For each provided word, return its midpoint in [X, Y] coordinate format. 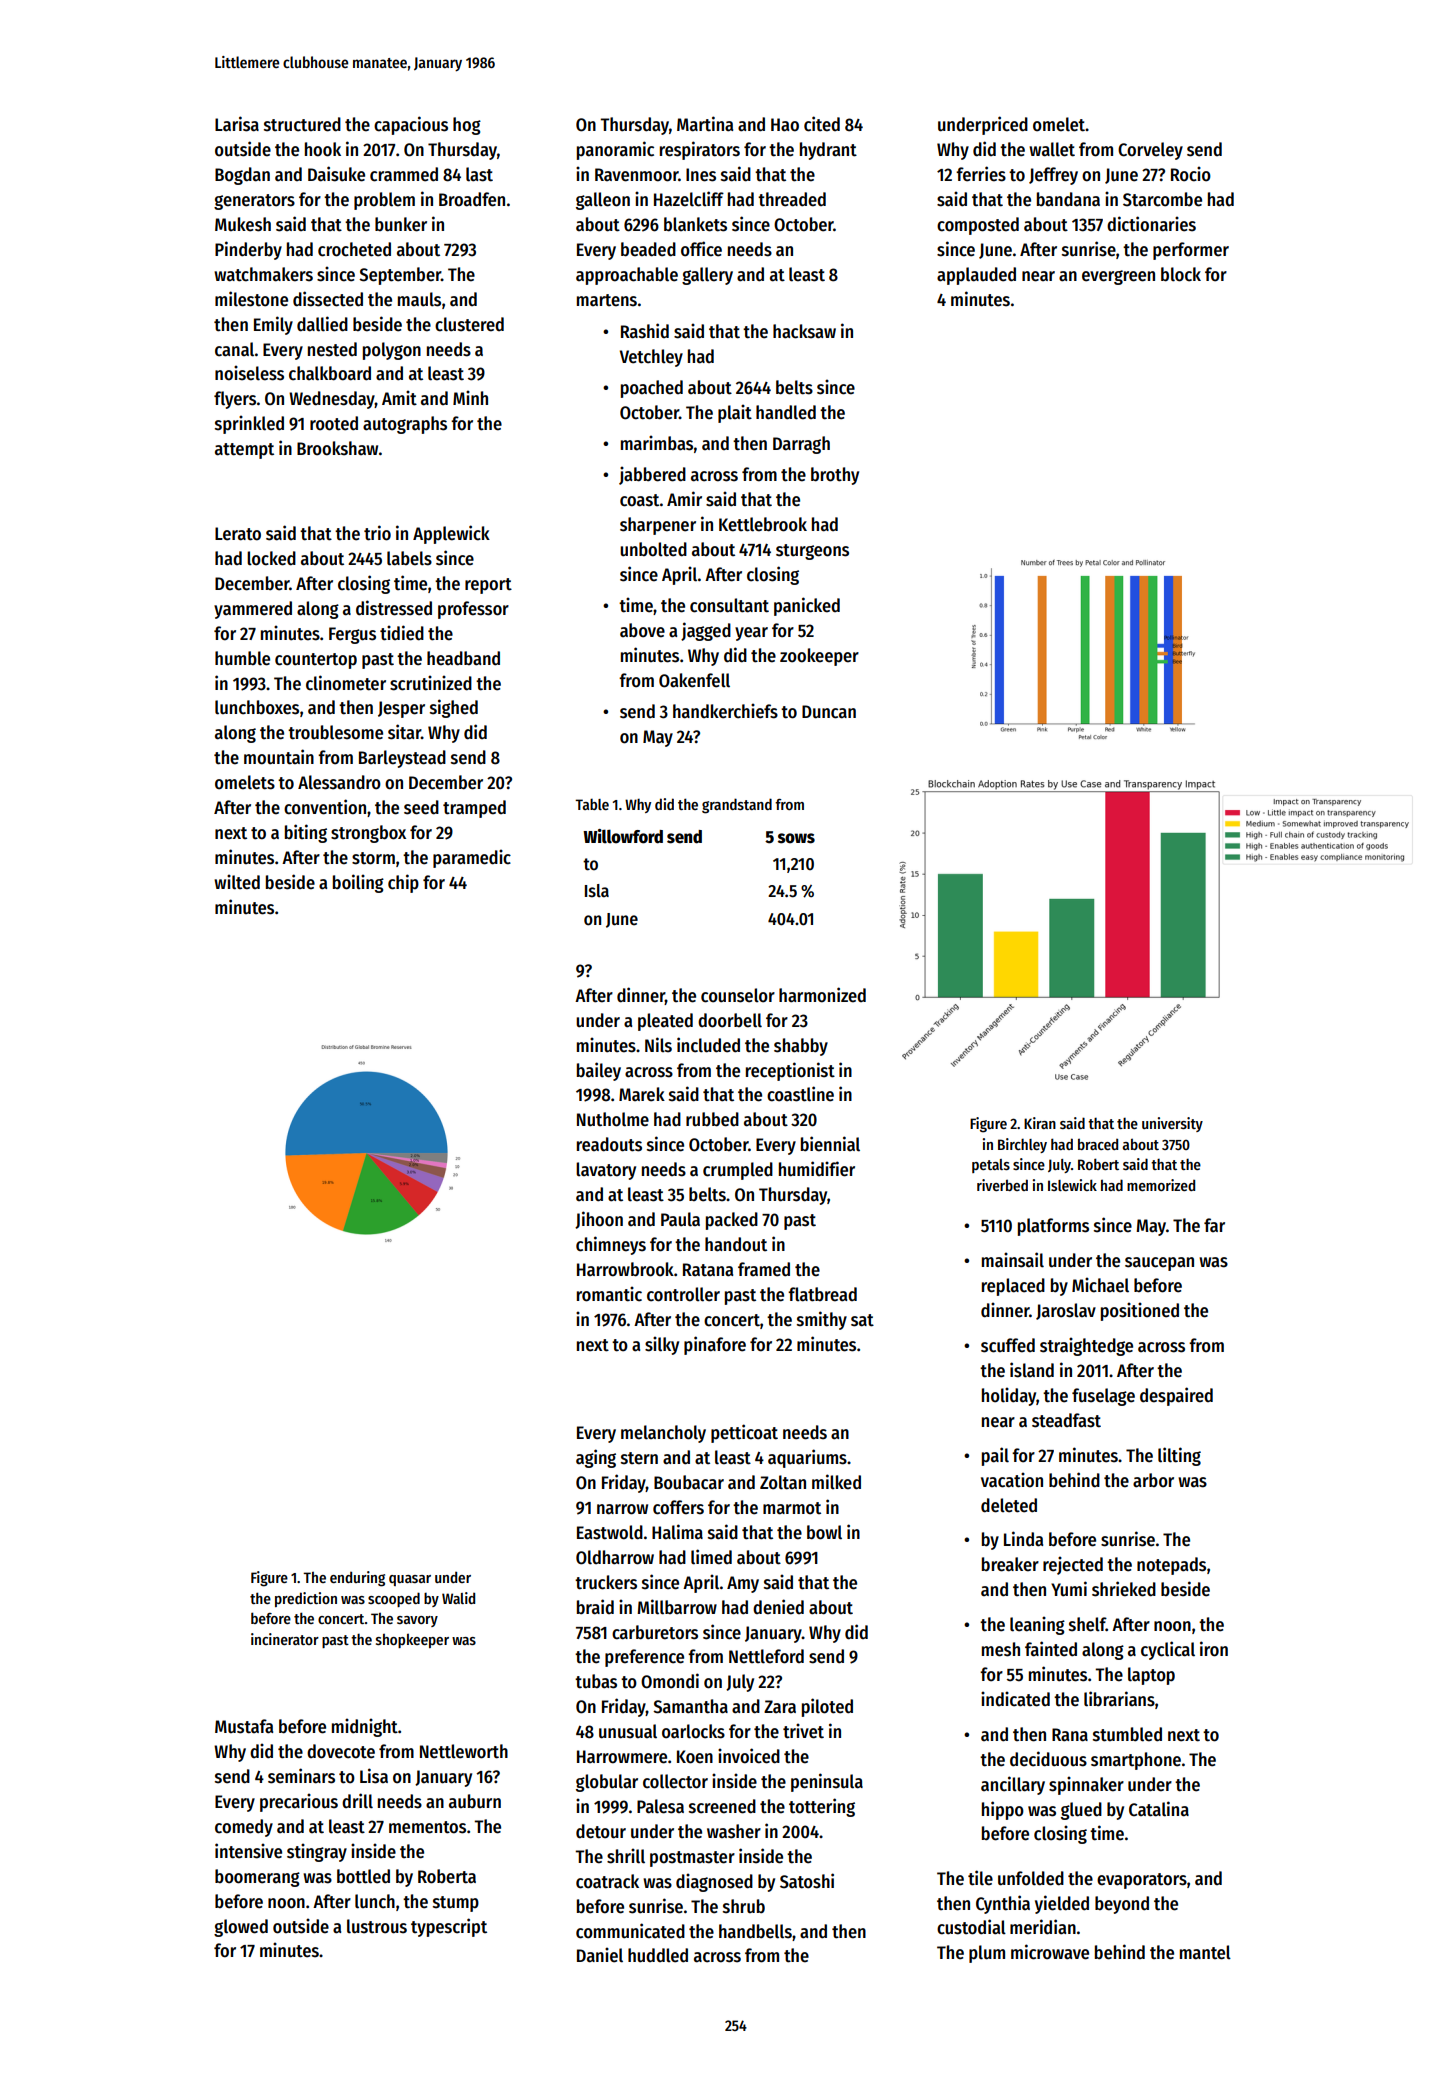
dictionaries [1151, 224]
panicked [807, 606]
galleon [603, 201]
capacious [411, 125]
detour [601, 1831]
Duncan [829, 712]
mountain [279, 757]
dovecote [341, 1751]
